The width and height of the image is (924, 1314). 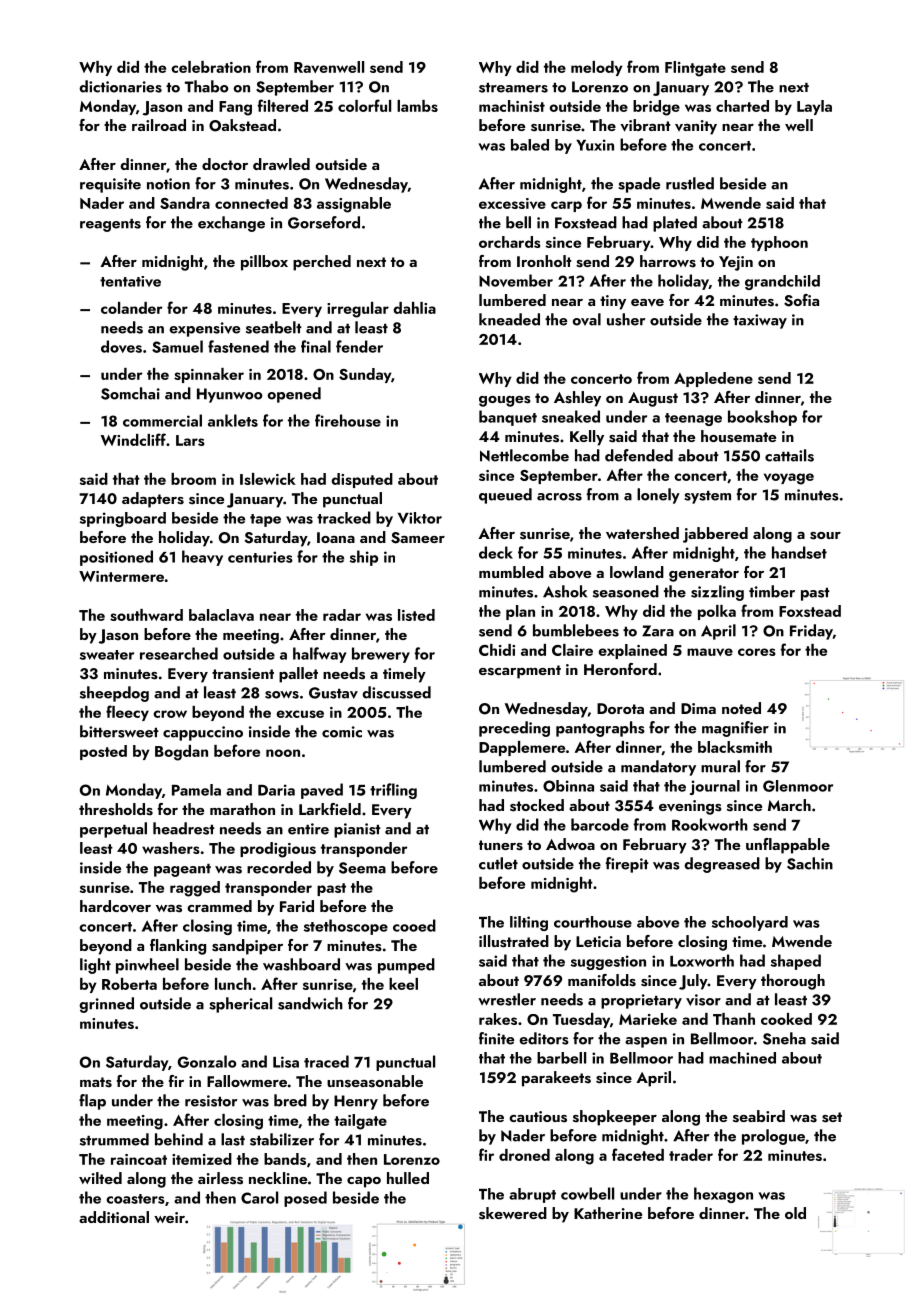 What do you see at coordinates (693, 419) in the image?
I see `teenage` at bounding box center [693, 419].
